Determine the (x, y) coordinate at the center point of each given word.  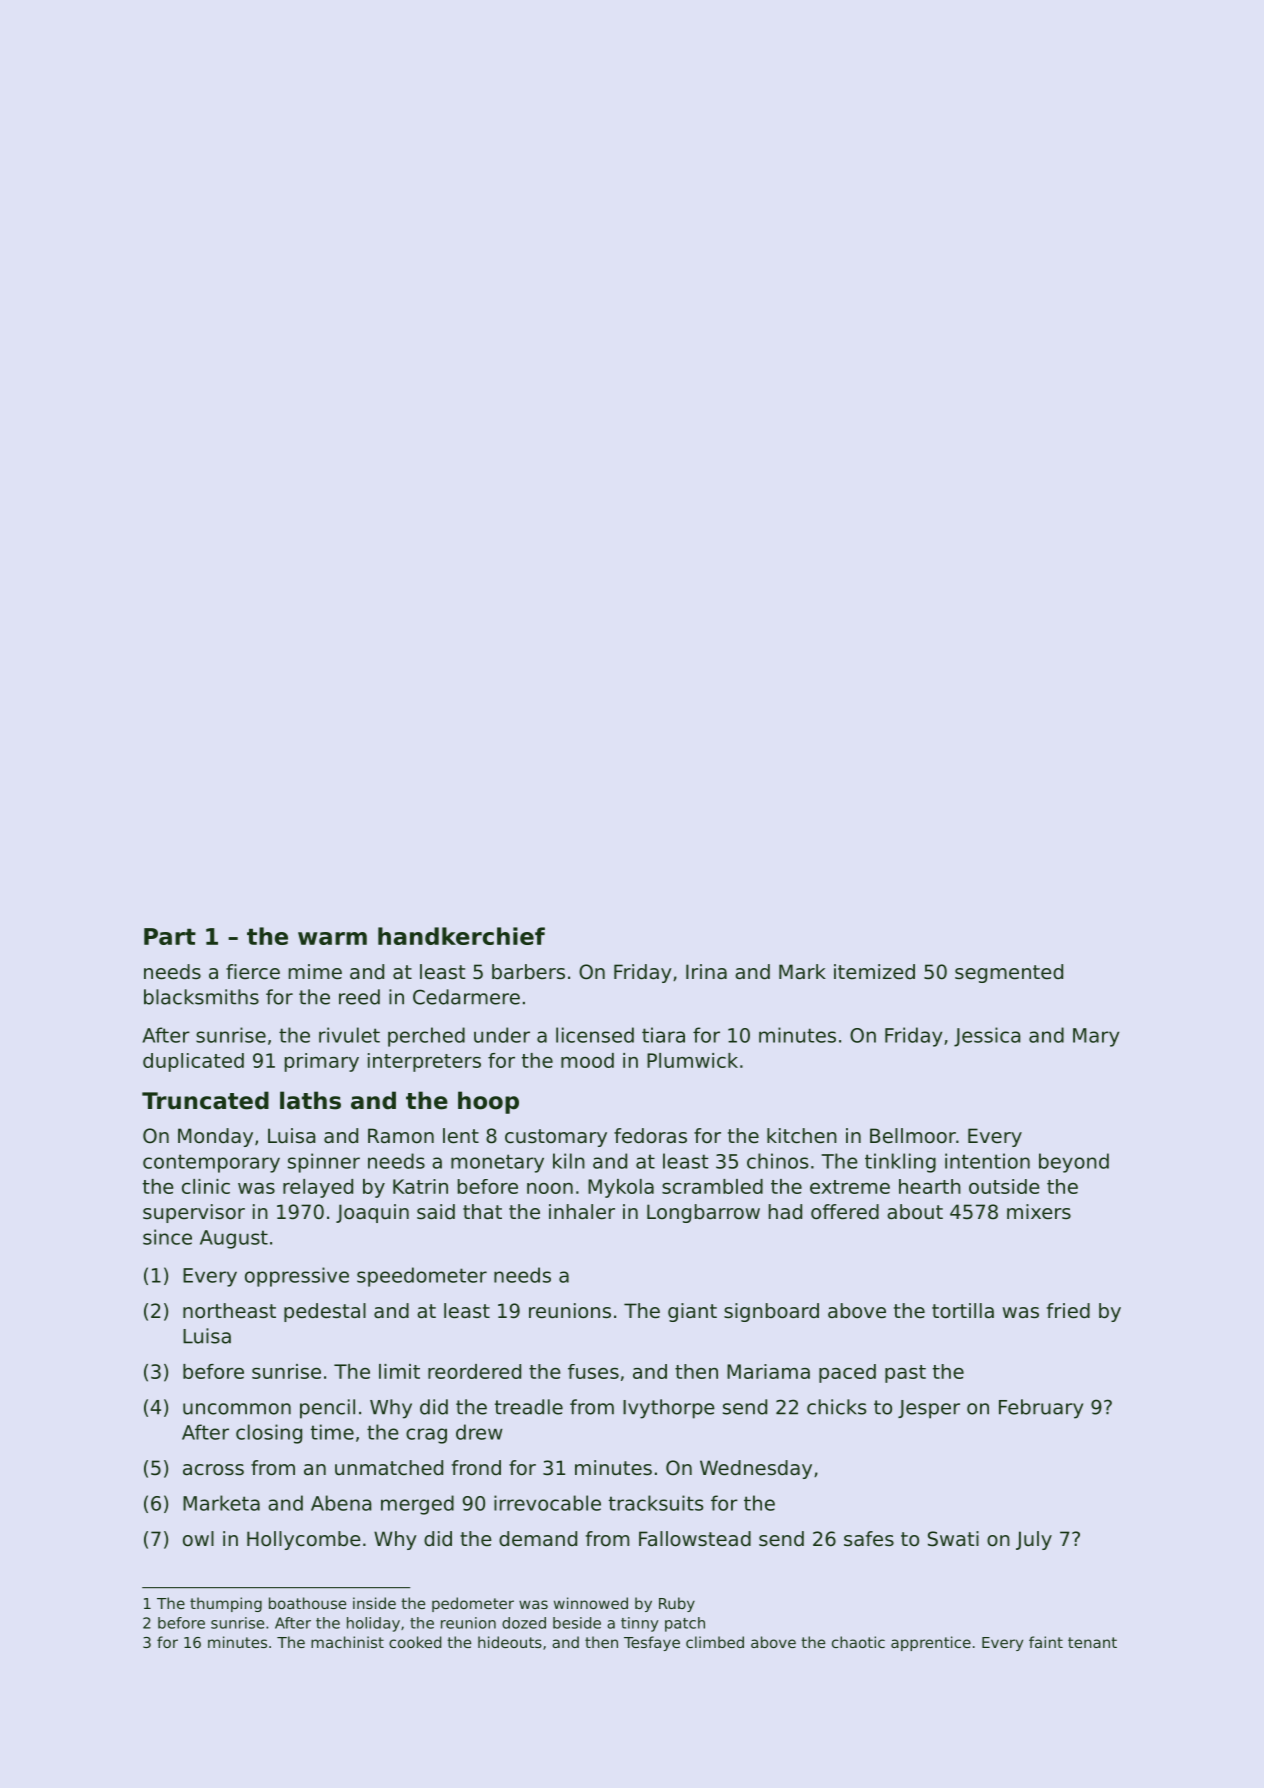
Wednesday (756, 1469)
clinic (206, 1186)
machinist (347, 1642)
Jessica (987, 1037)
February (1041, 1409)
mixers (1039, 1212)
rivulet (349, 1035)
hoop (488, 1102)
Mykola (621, 1188)
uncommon (237, 1409)
